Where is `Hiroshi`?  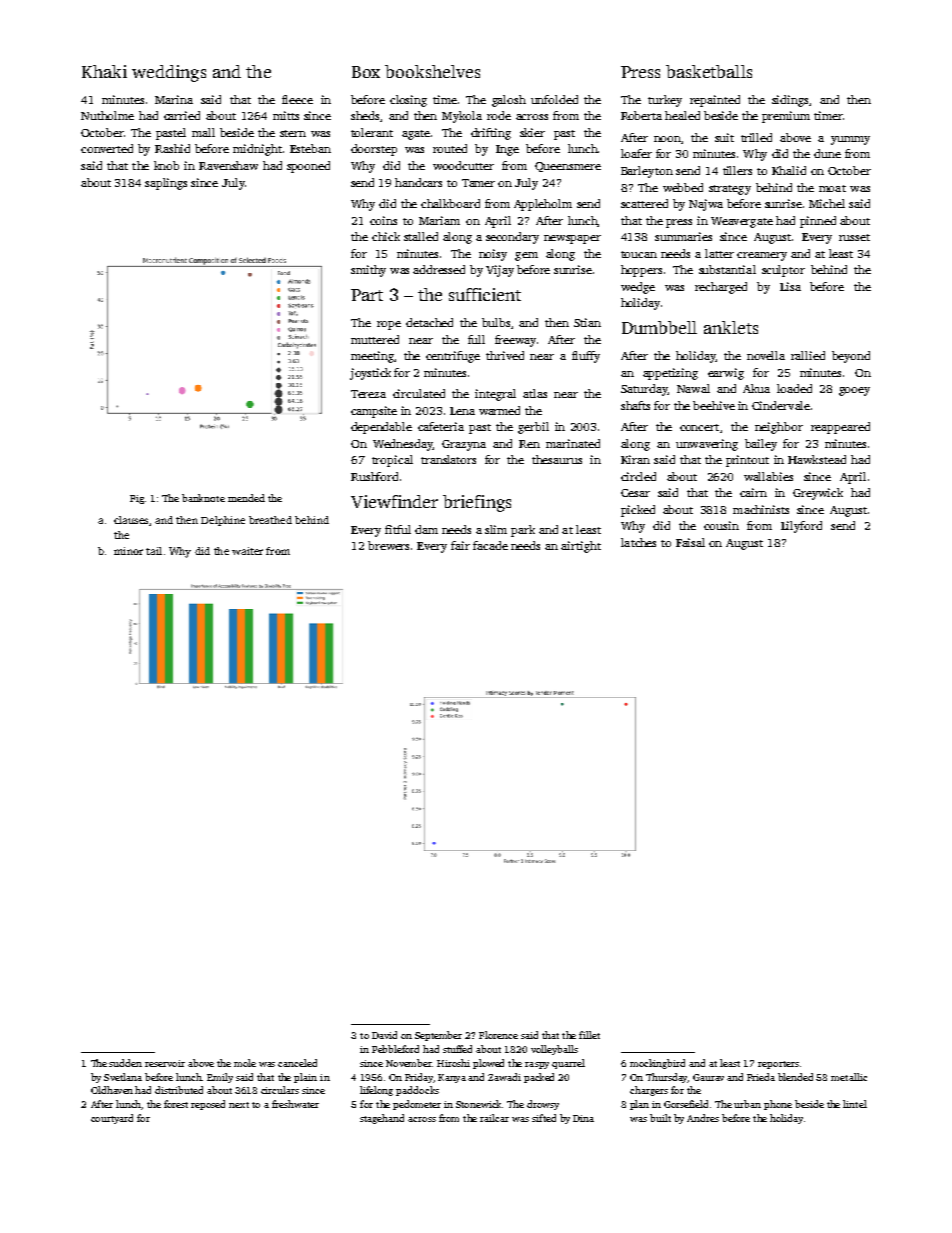 Hiroshi is located at coordinates (453, 1063).
